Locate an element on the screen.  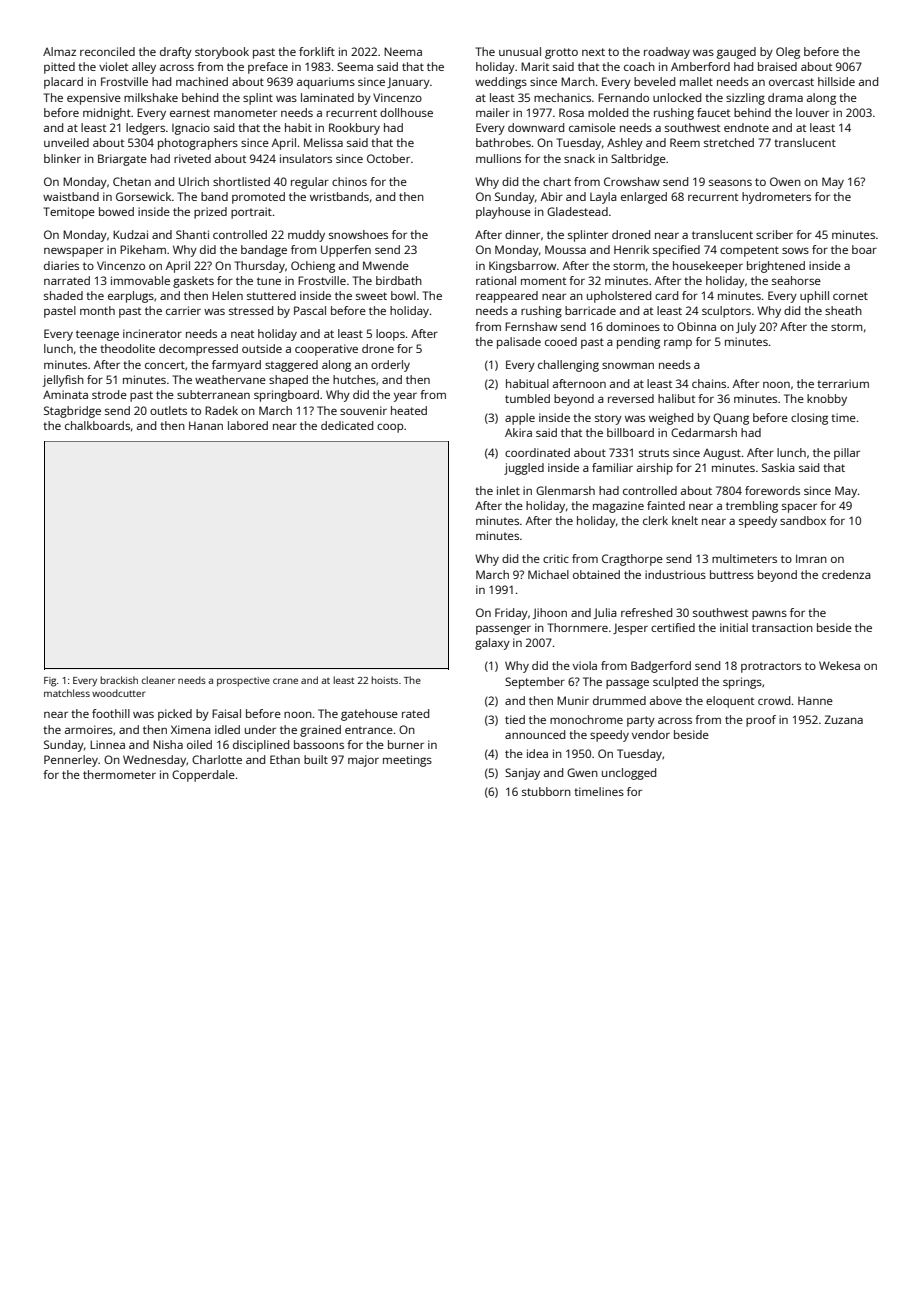
chinos is located at coordinates (349, 181).
